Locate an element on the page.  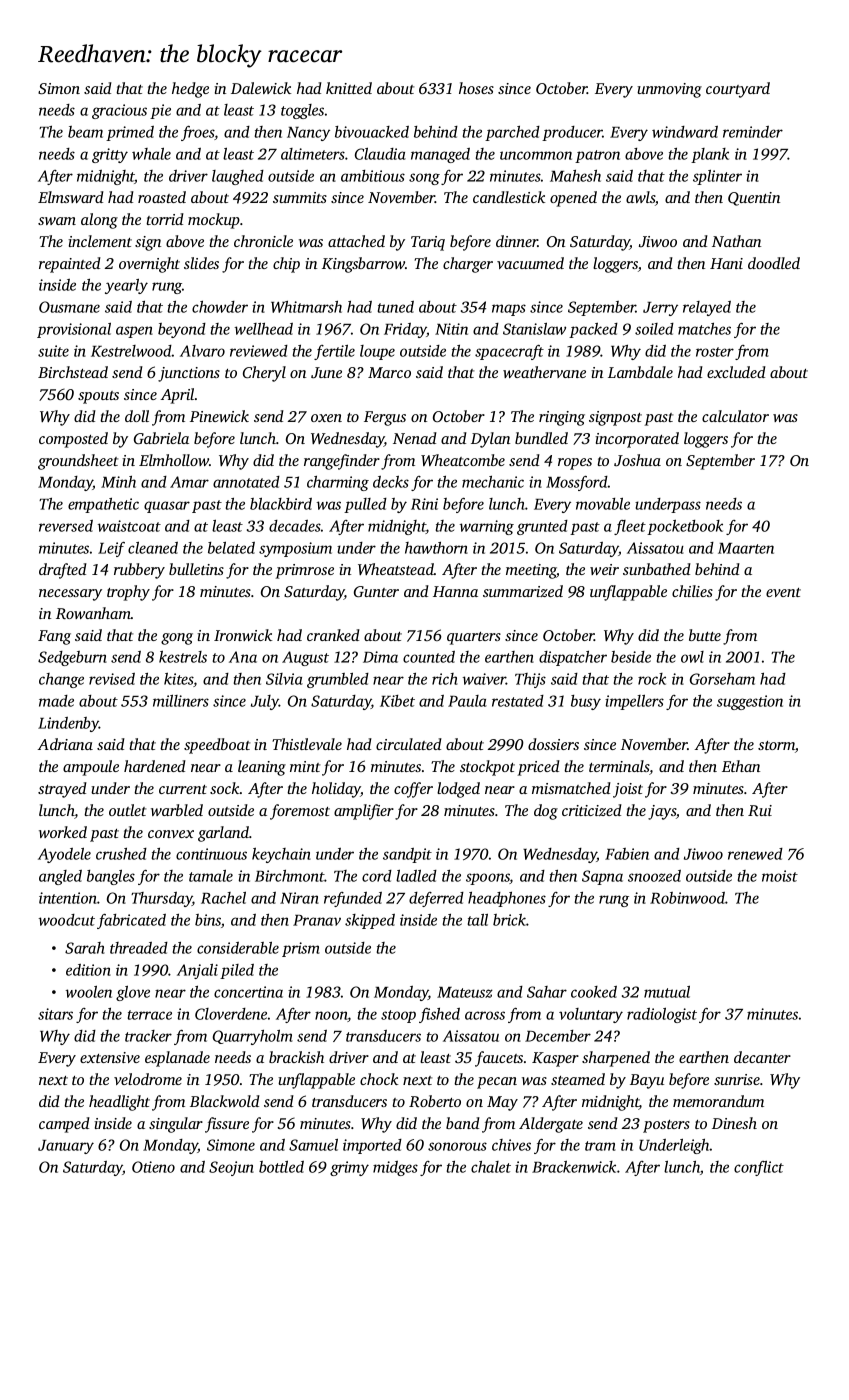
Ethan is located at coordinates (741, 766).
